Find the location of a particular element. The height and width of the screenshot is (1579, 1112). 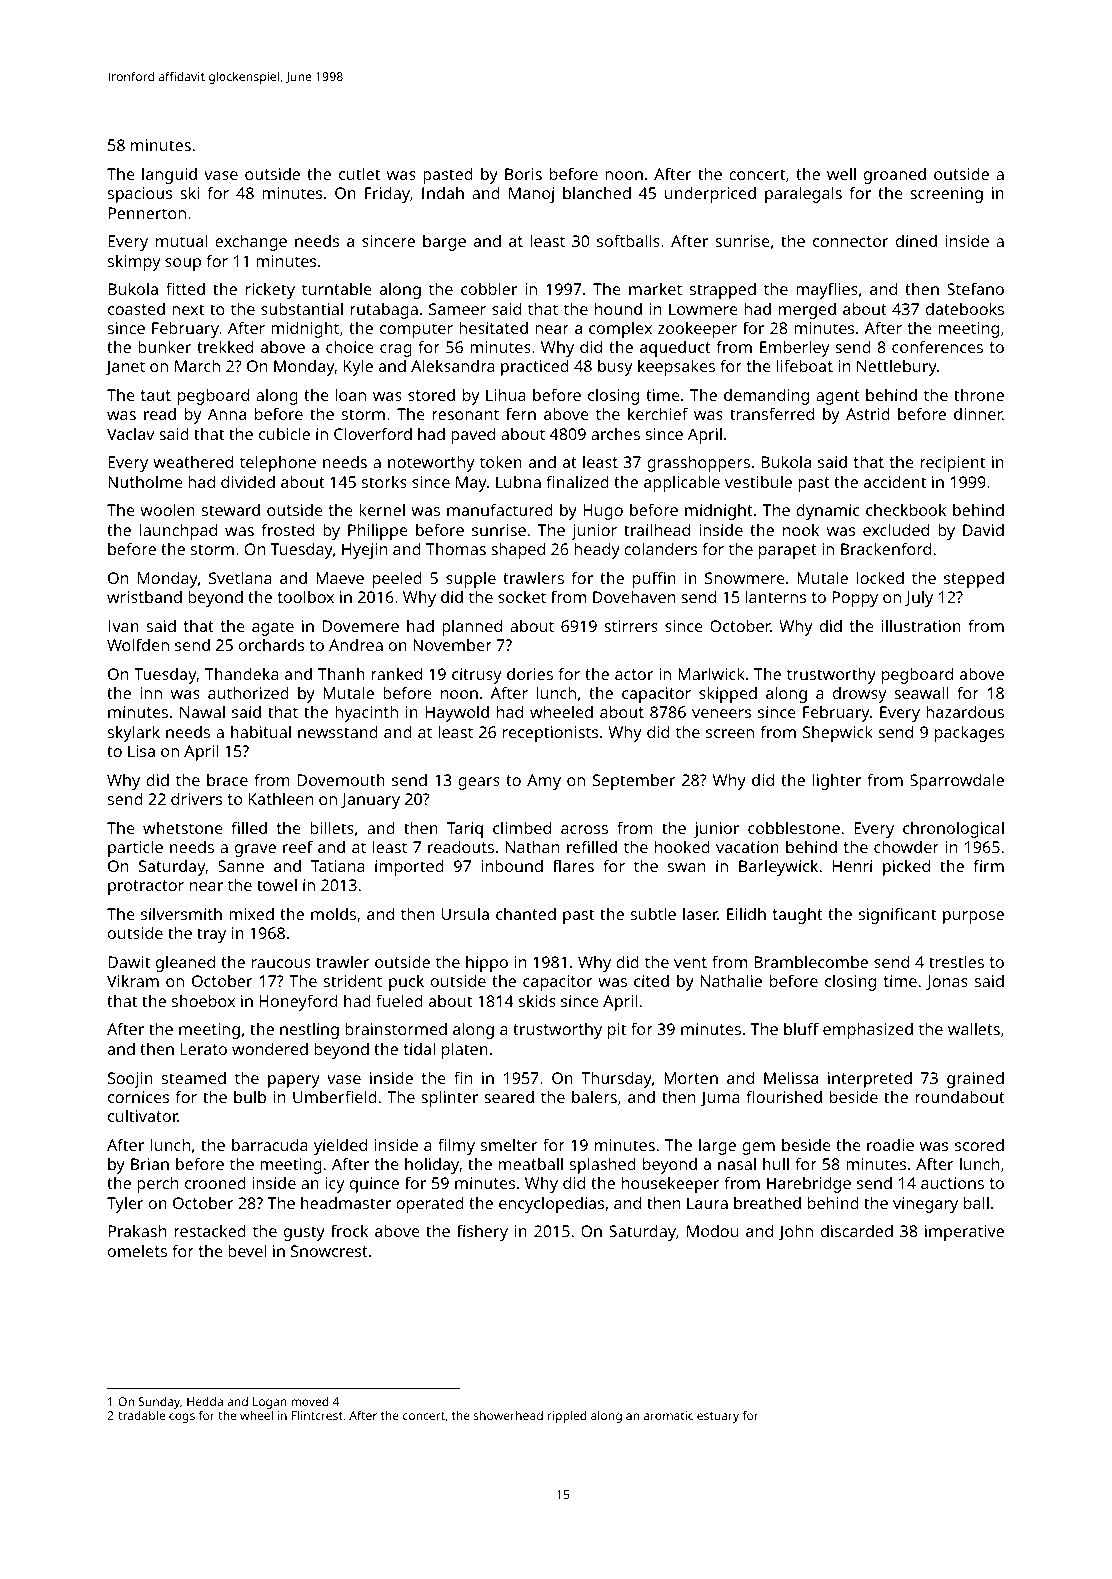

firm is located at coordinates (989, 865).
